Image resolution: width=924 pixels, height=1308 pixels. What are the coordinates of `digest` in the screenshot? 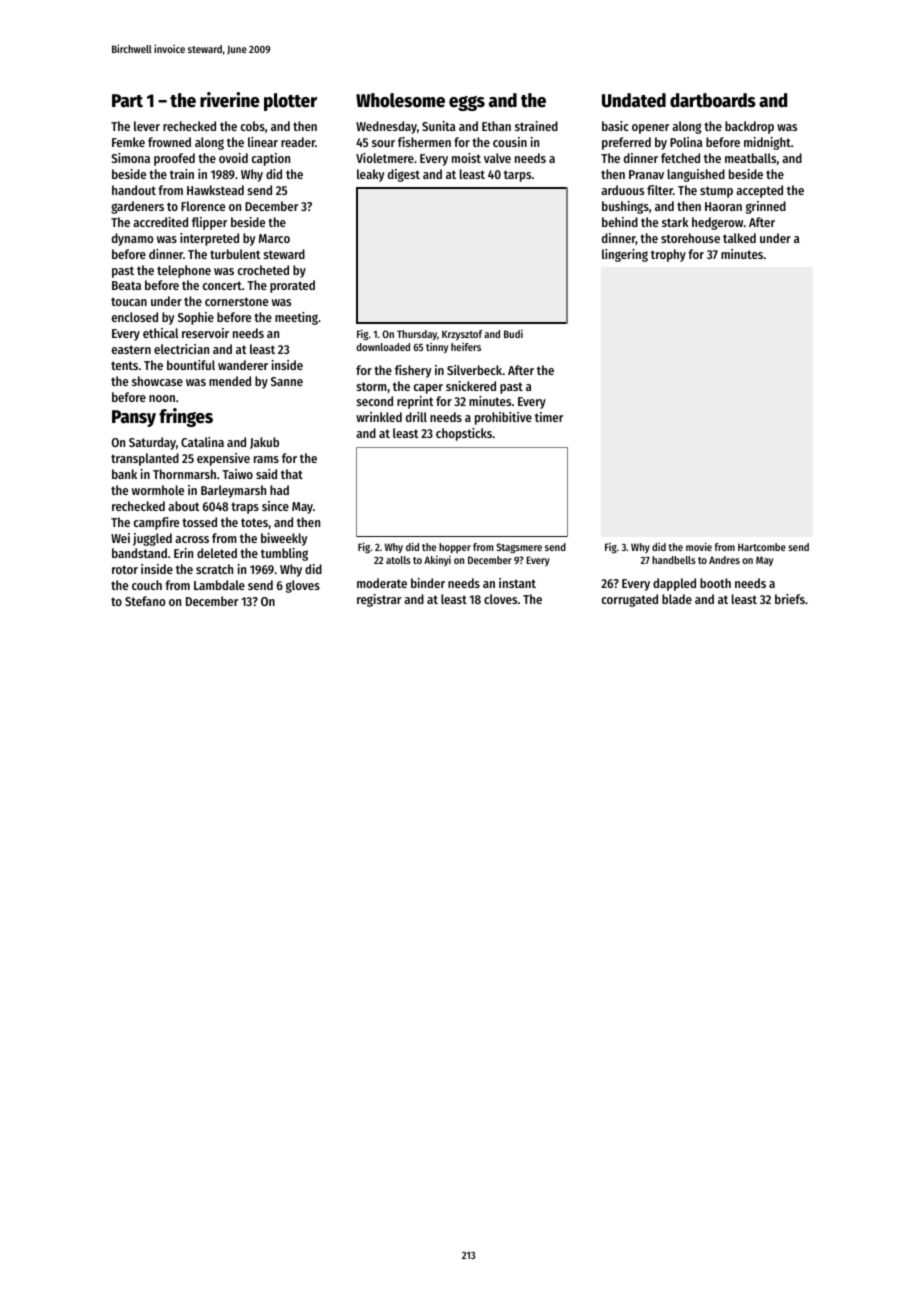 It's located at (404, 175).
